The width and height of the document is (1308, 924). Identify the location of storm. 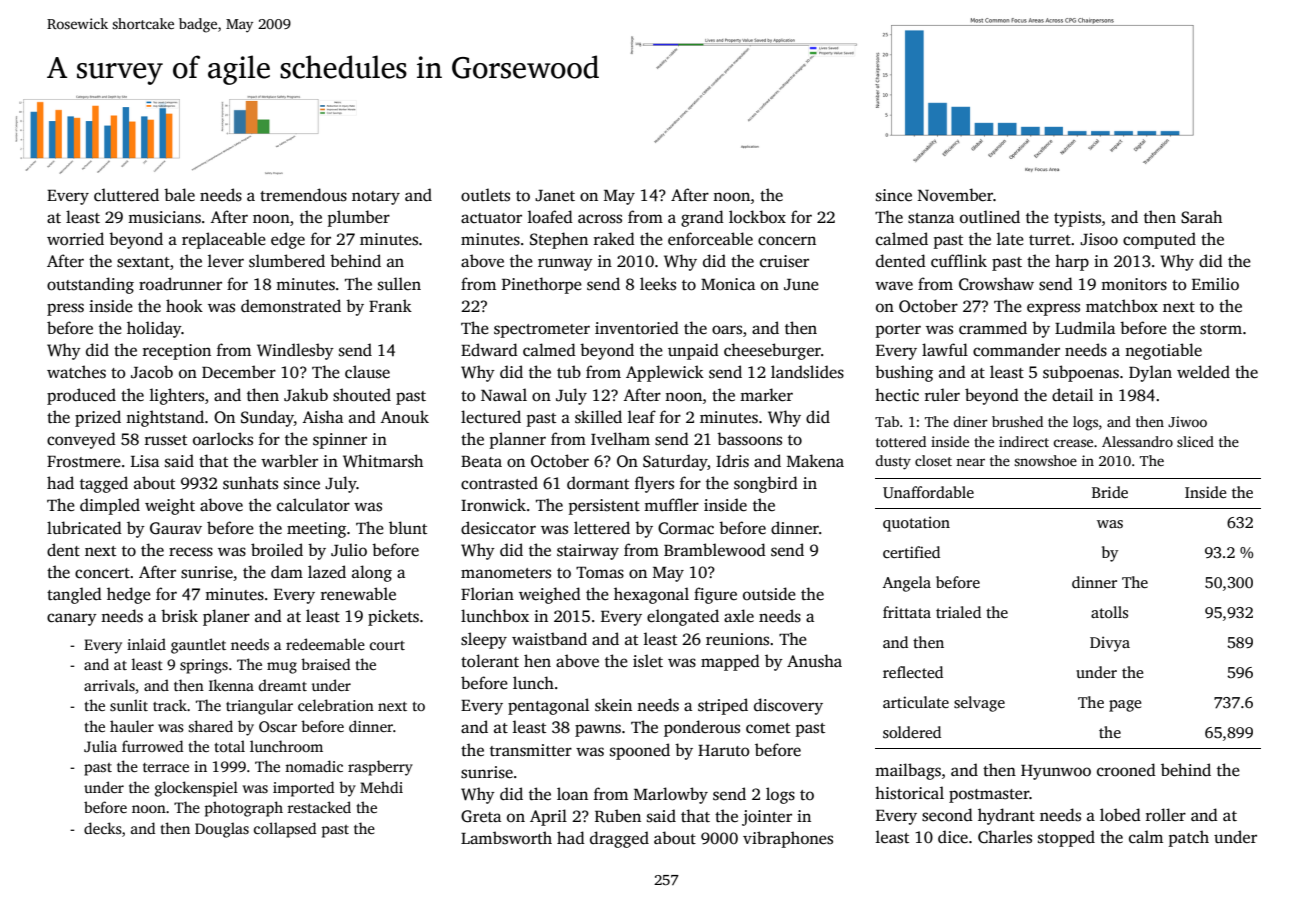
(1221, 329).
